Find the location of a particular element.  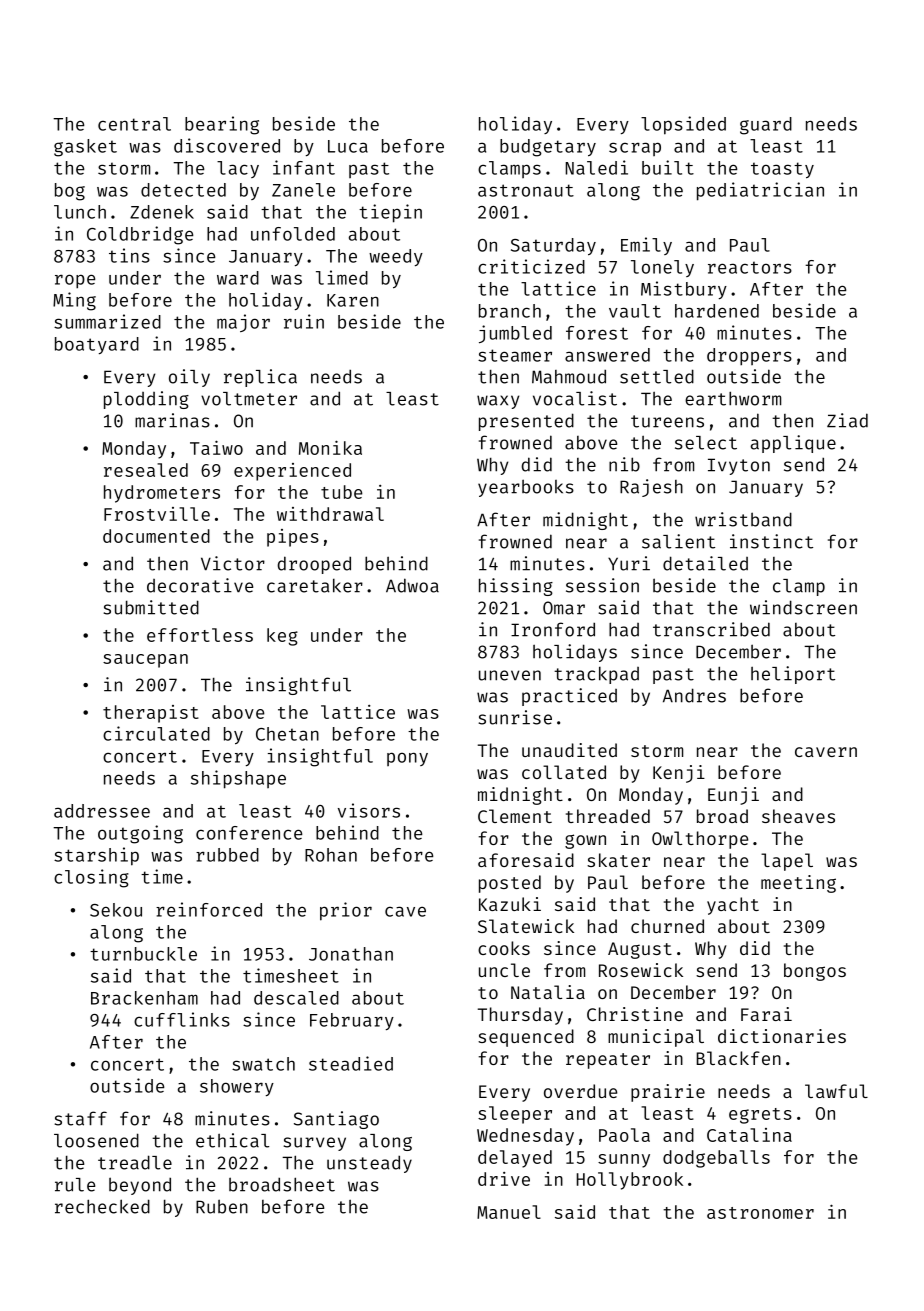

Luca is located at coordinates (348, 146).
